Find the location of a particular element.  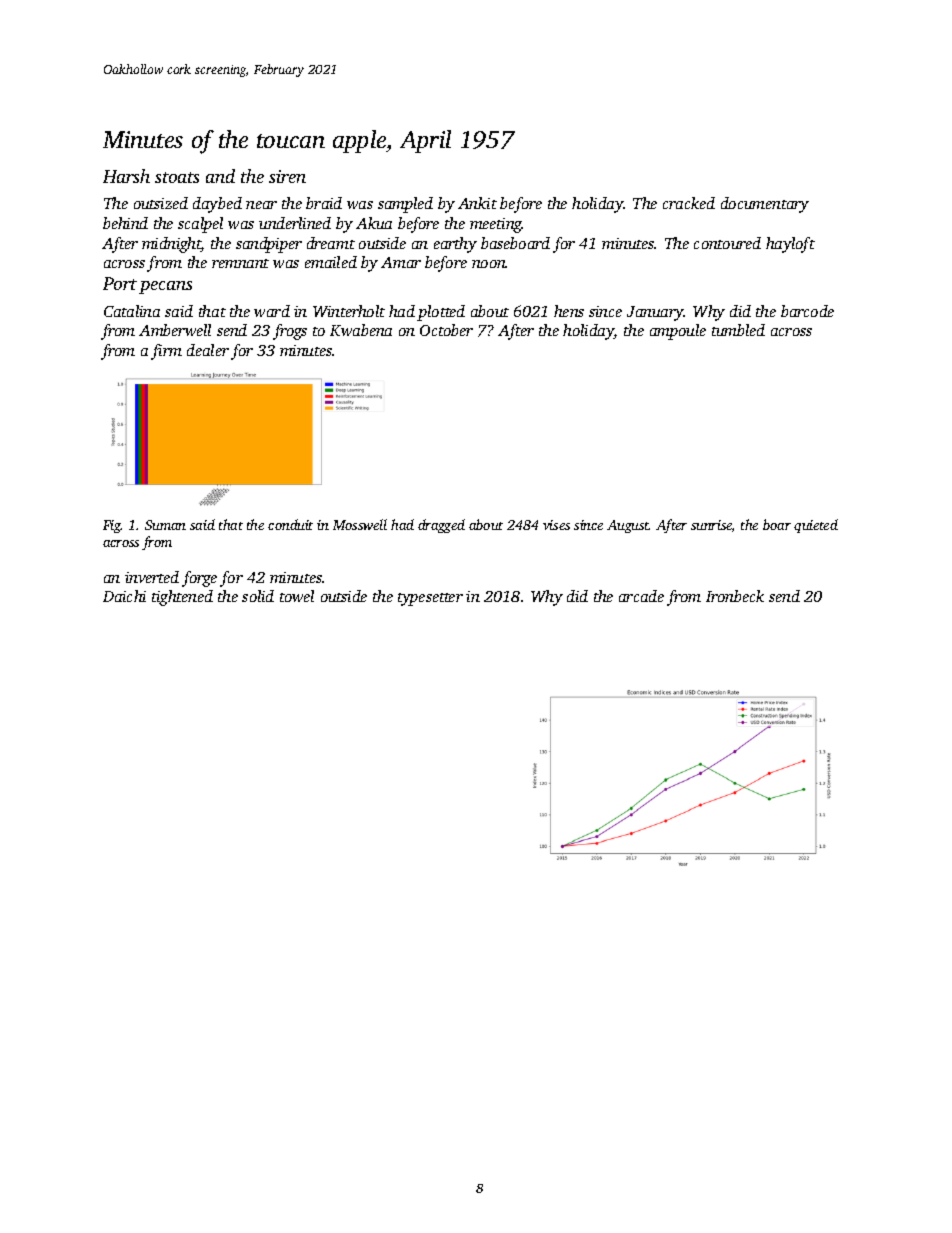

Harsh is located at coordinates (126, 176).
